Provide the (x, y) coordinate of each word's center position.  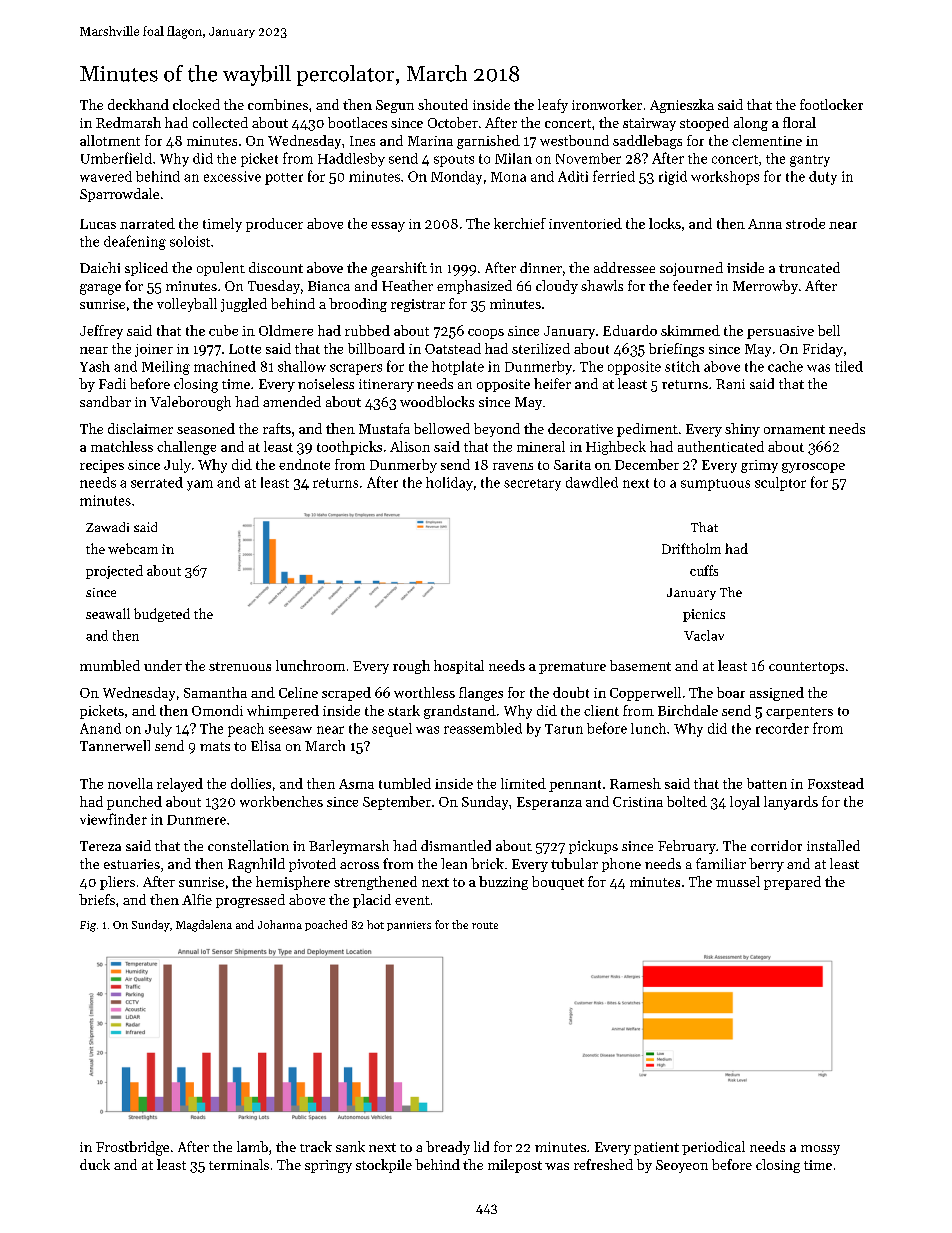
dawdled (592, 482)
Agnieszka (682, 106)
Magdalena (204, 926)
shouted (443, 104)
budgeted (162, 615)
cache (785, 366)
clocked (196, 104)
